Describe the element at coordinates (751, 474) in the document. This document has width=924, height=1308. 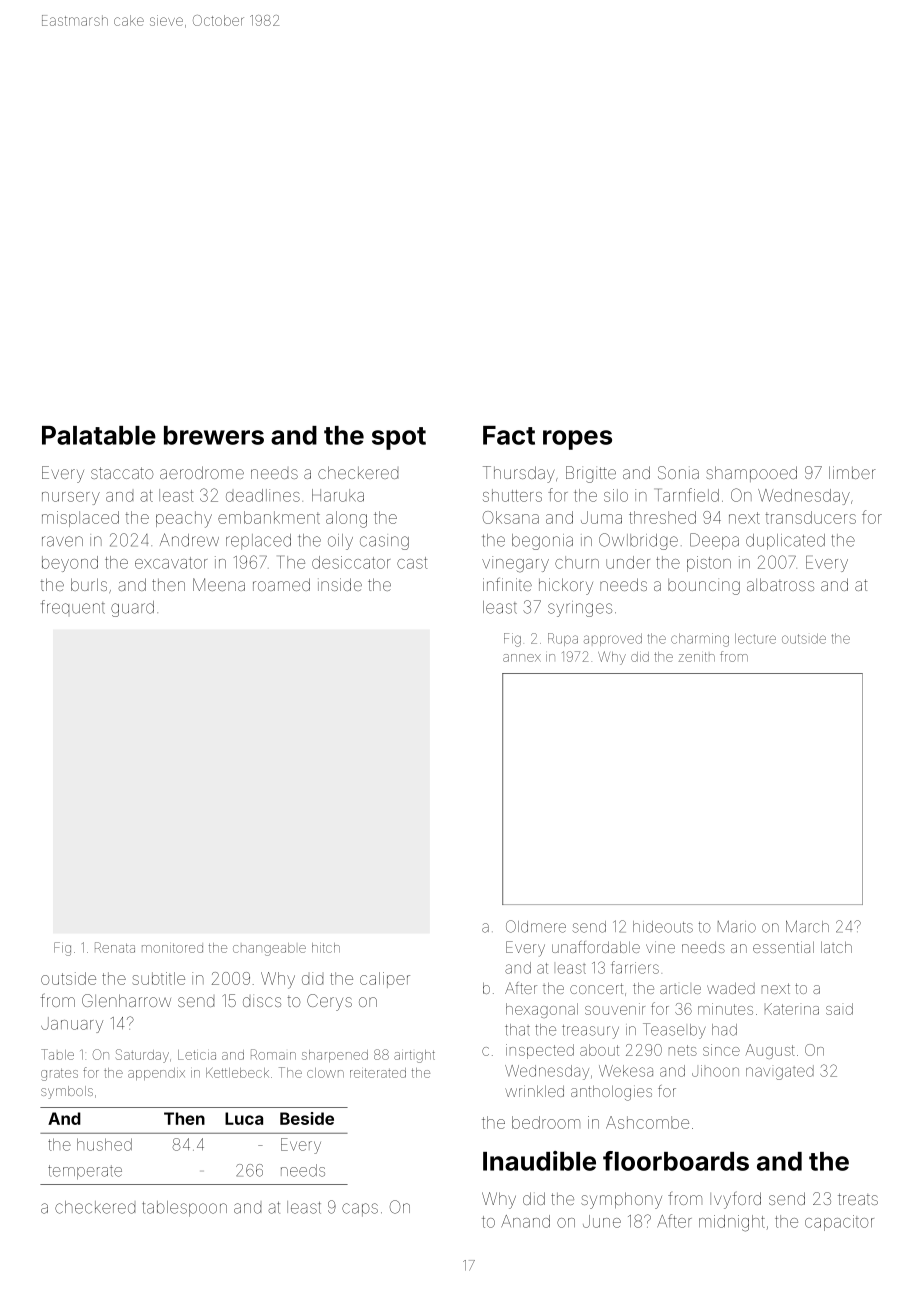
I see `shampooed` at that location.
